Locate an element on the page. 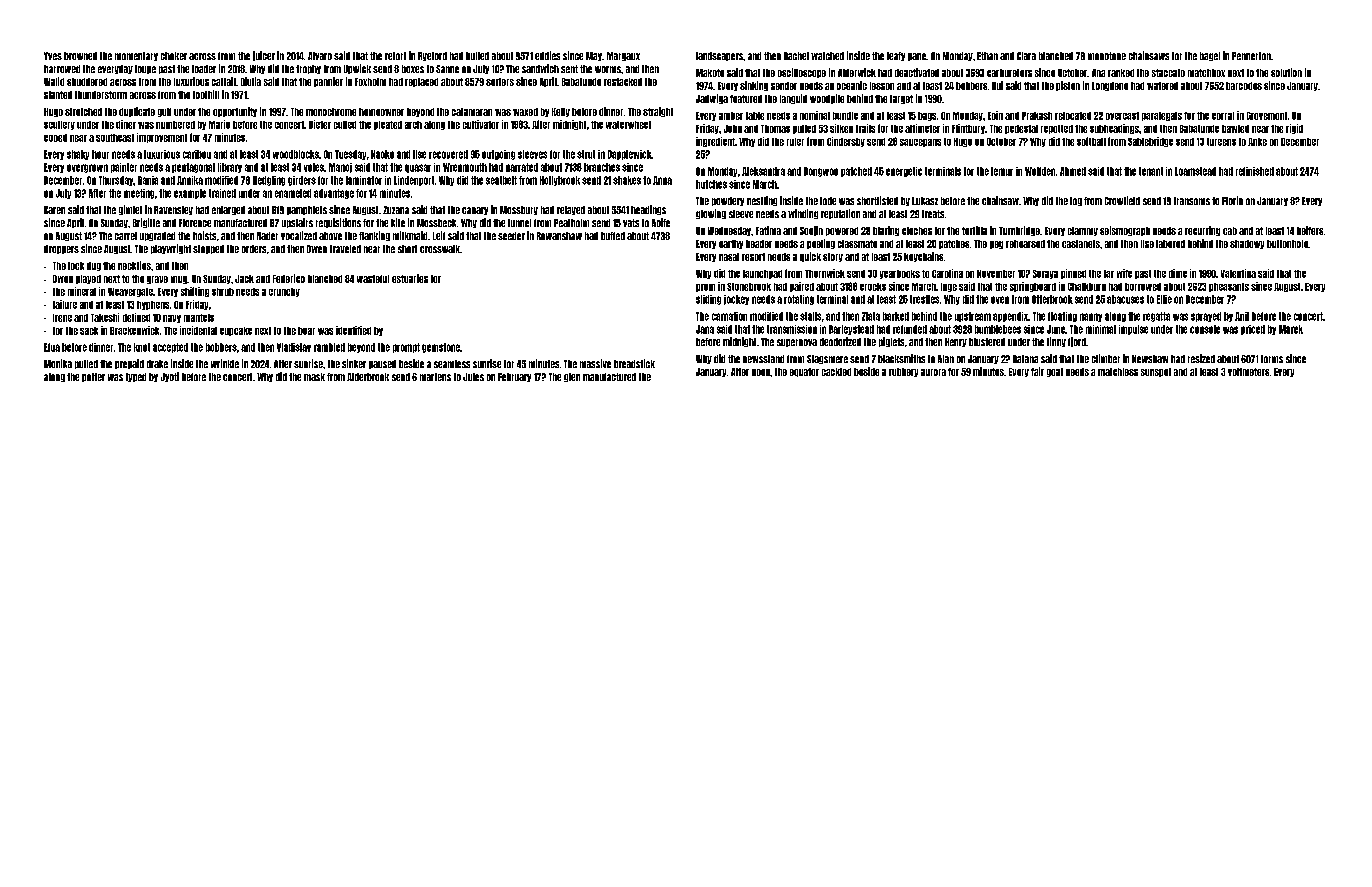 The height and width of the document is (887, 1372). landscapers is located at coordinates (719, 56).
